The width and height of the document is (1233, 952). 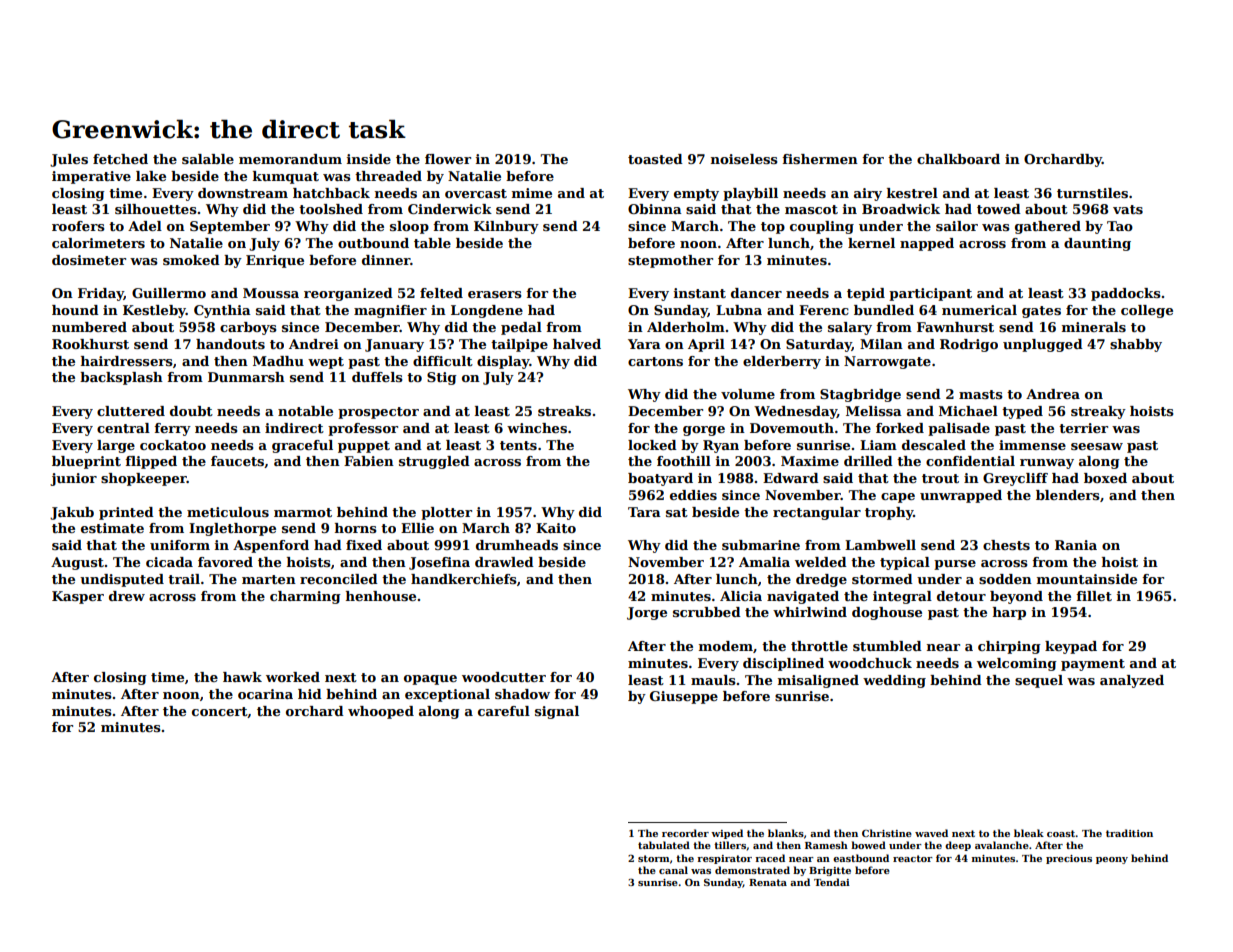 What do you see at coordinates (242, 677) in the document?
I see `hawk` at bounding box center [242, 677].
